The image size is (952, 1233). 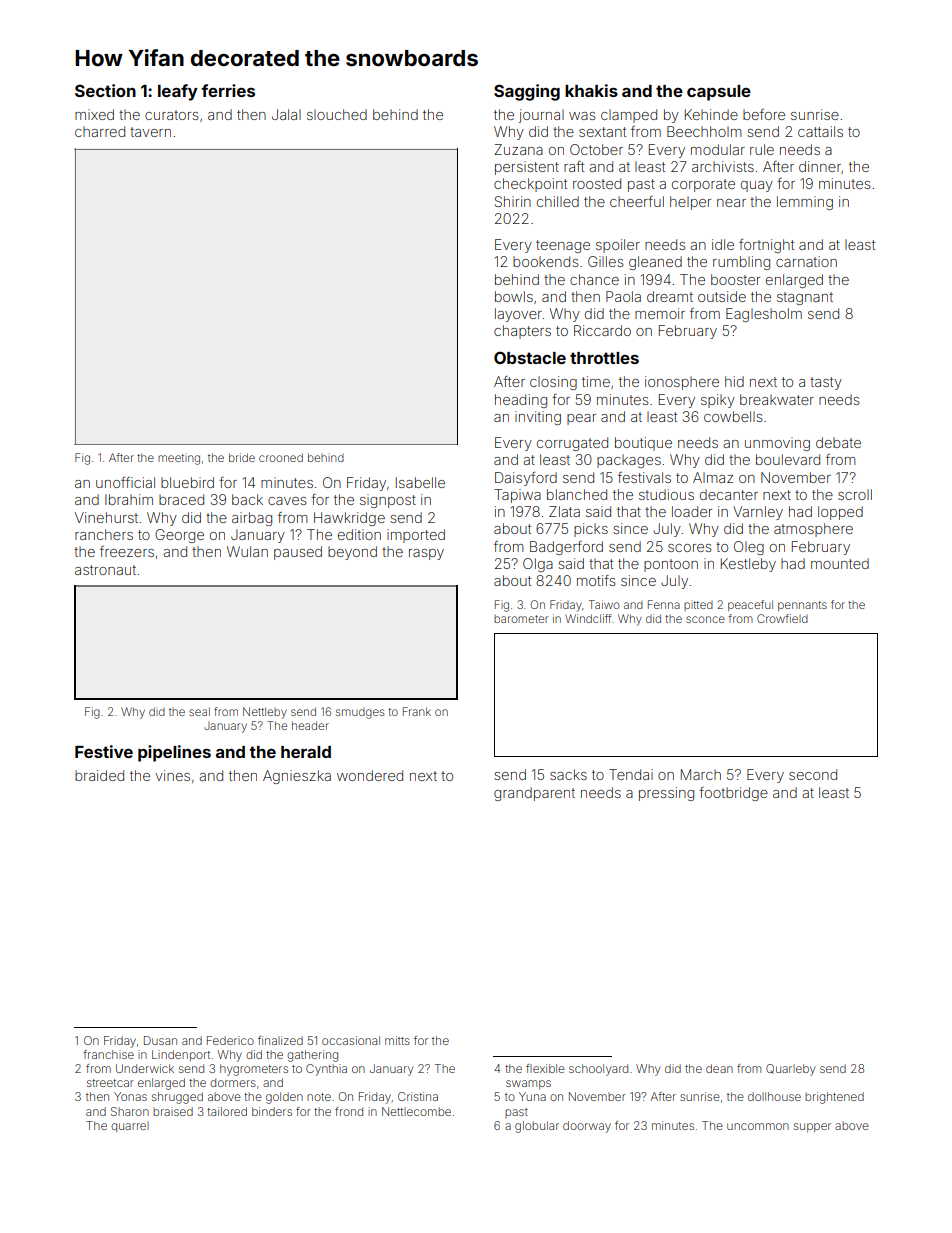 I want to click on vines, so click(x=172, y=775).
